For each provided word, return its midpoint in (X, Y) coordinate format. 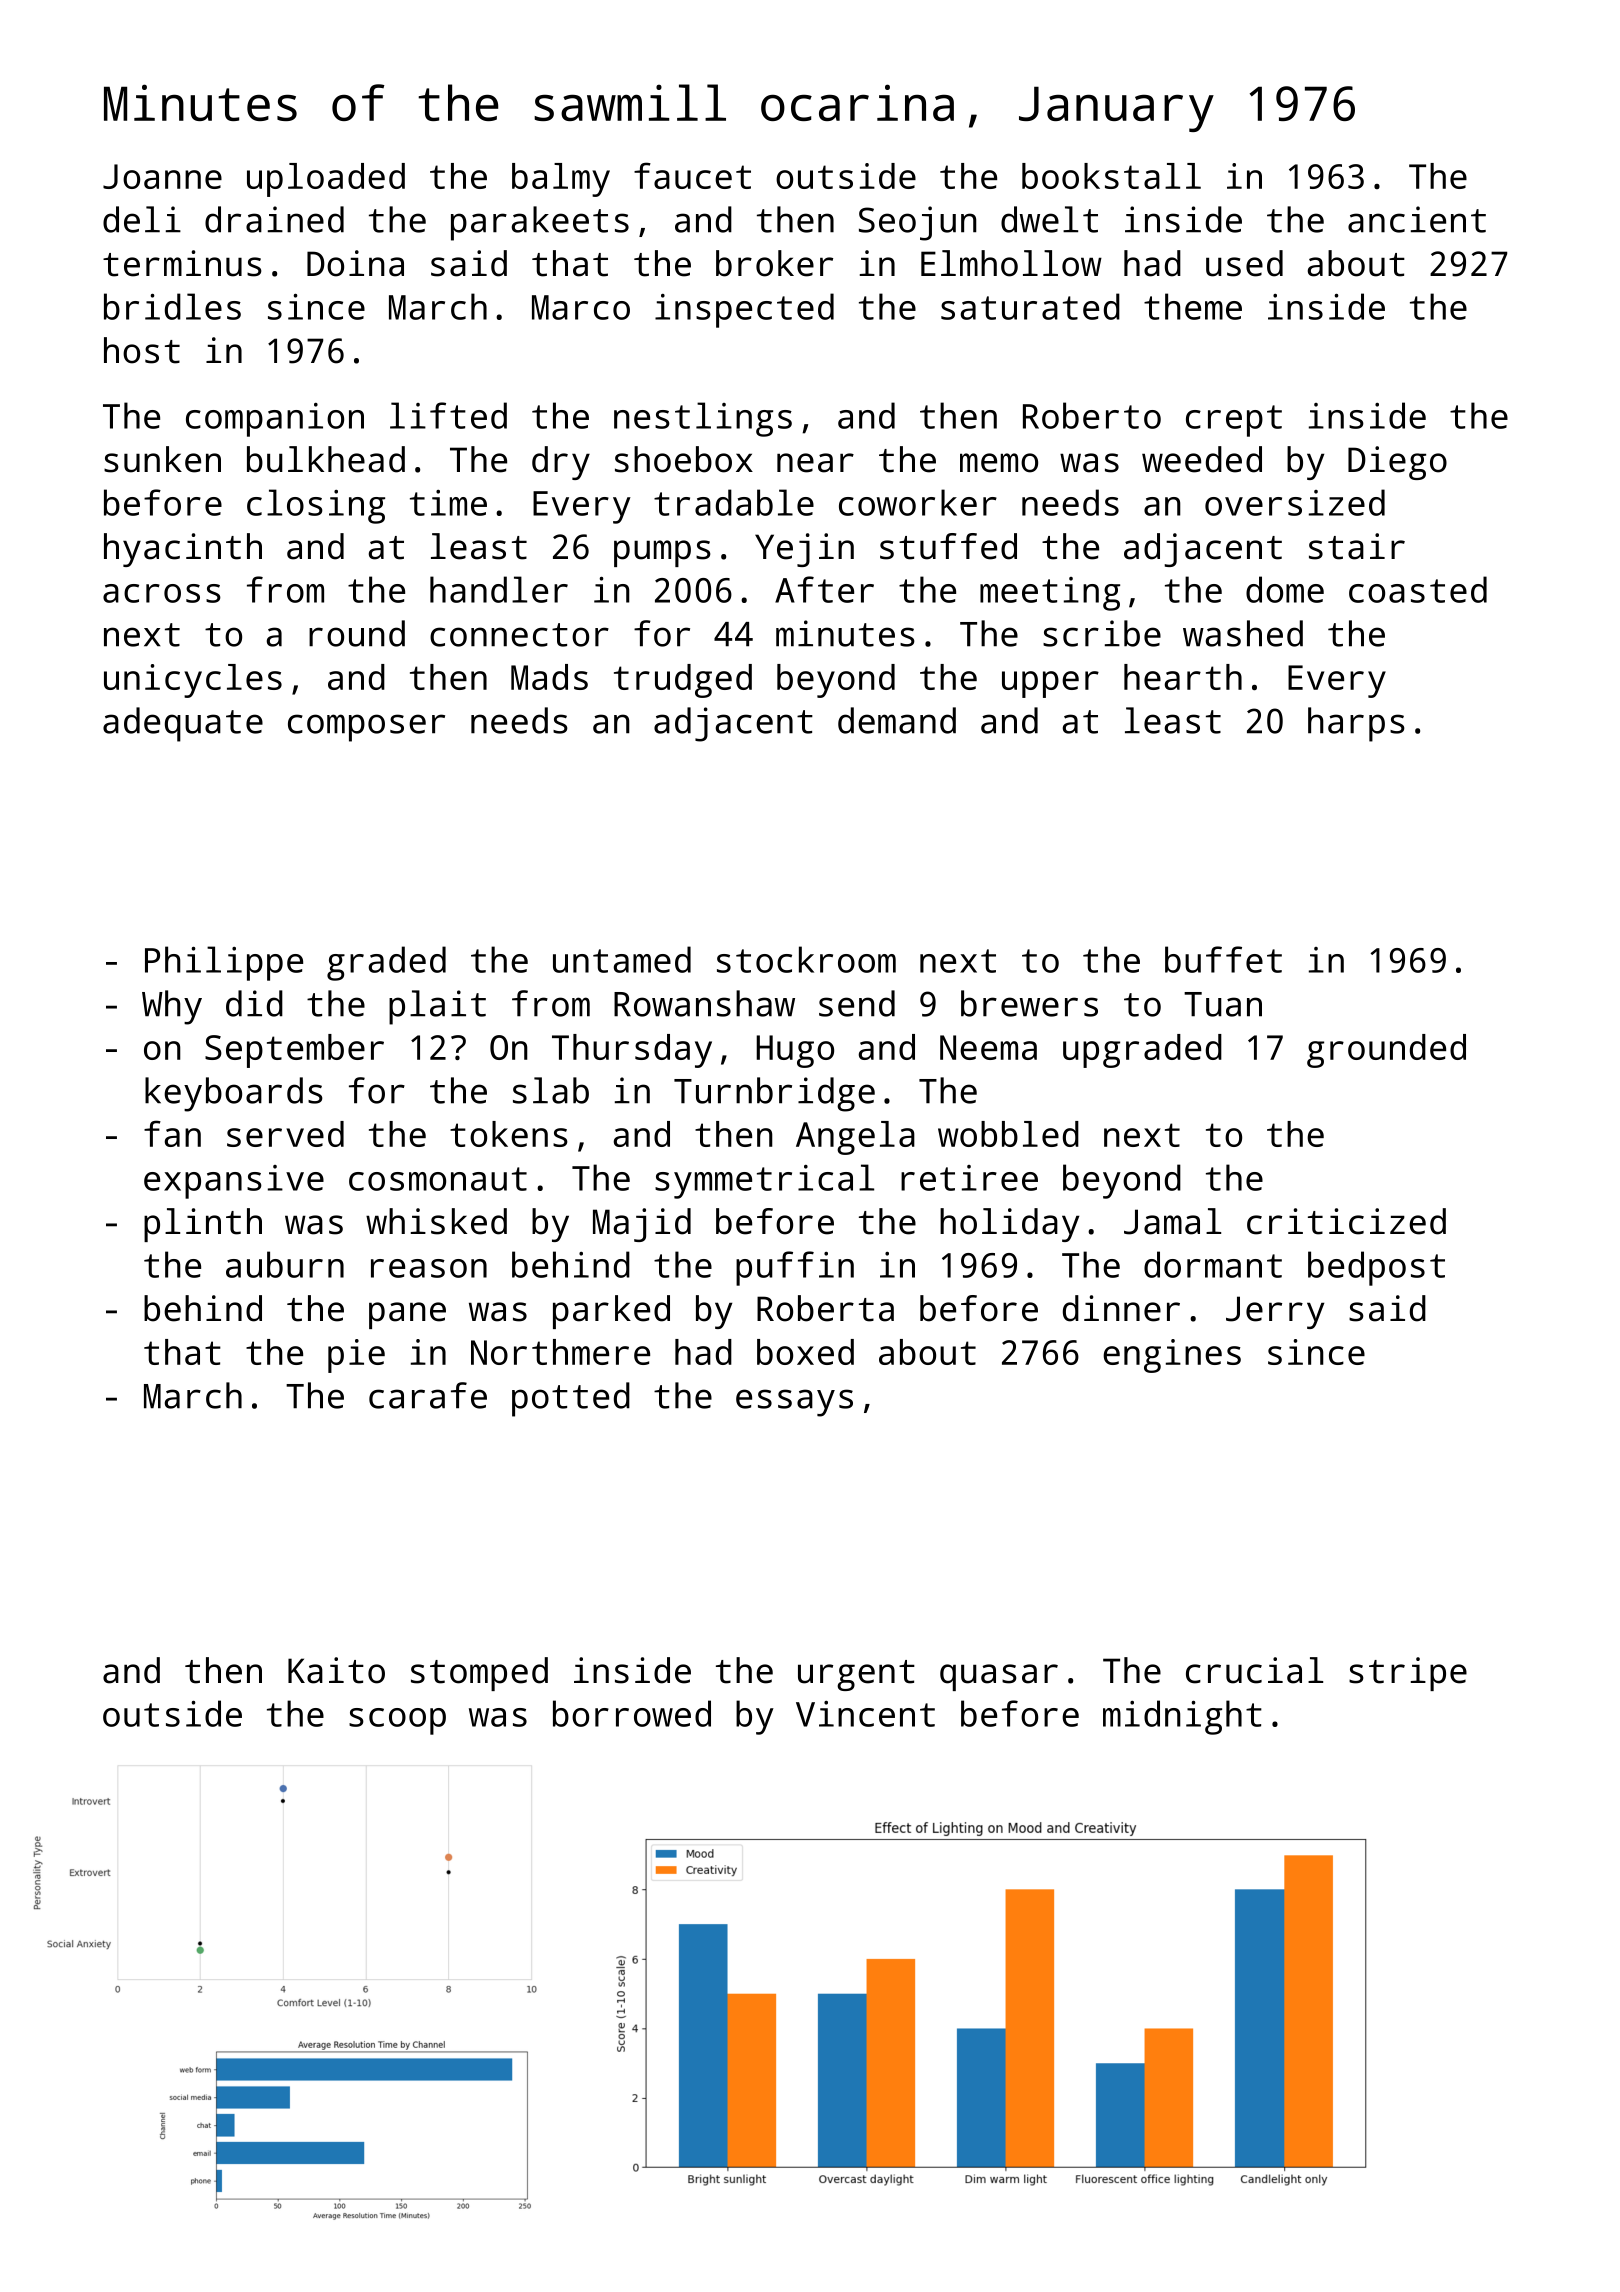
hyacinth (183, 550)
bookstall (1111, 176)
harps (1356, 724)
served (285, 1134)
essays (794, 1403)
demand (897, 720)
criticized (1346, 1221)
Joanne (162, 176)
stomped (479, 1674)
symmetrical (764, 1181)
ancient (1417, 219)
